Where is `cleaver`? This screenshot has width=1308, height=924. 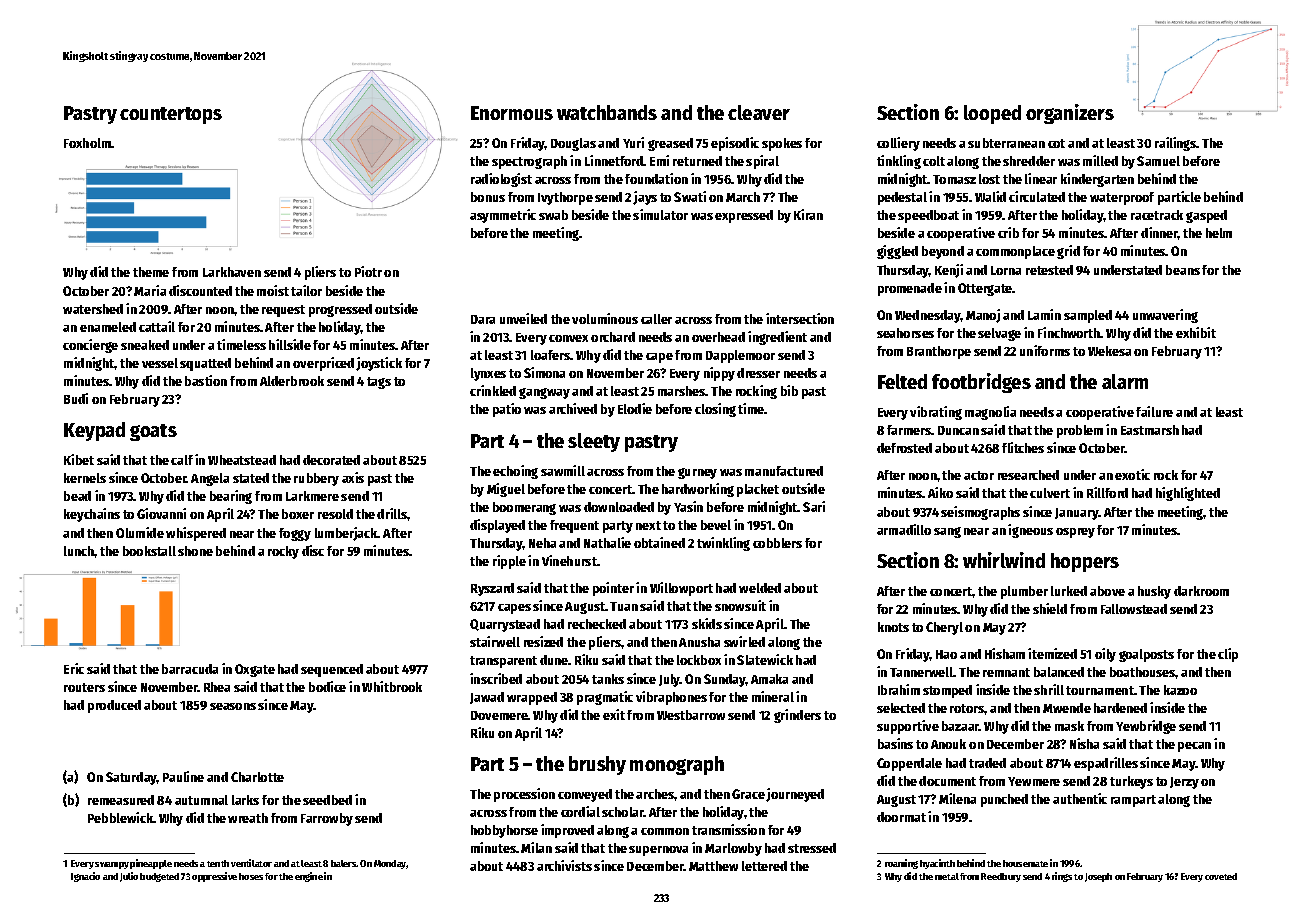 cleaver is located at coordinates (759, 112).
